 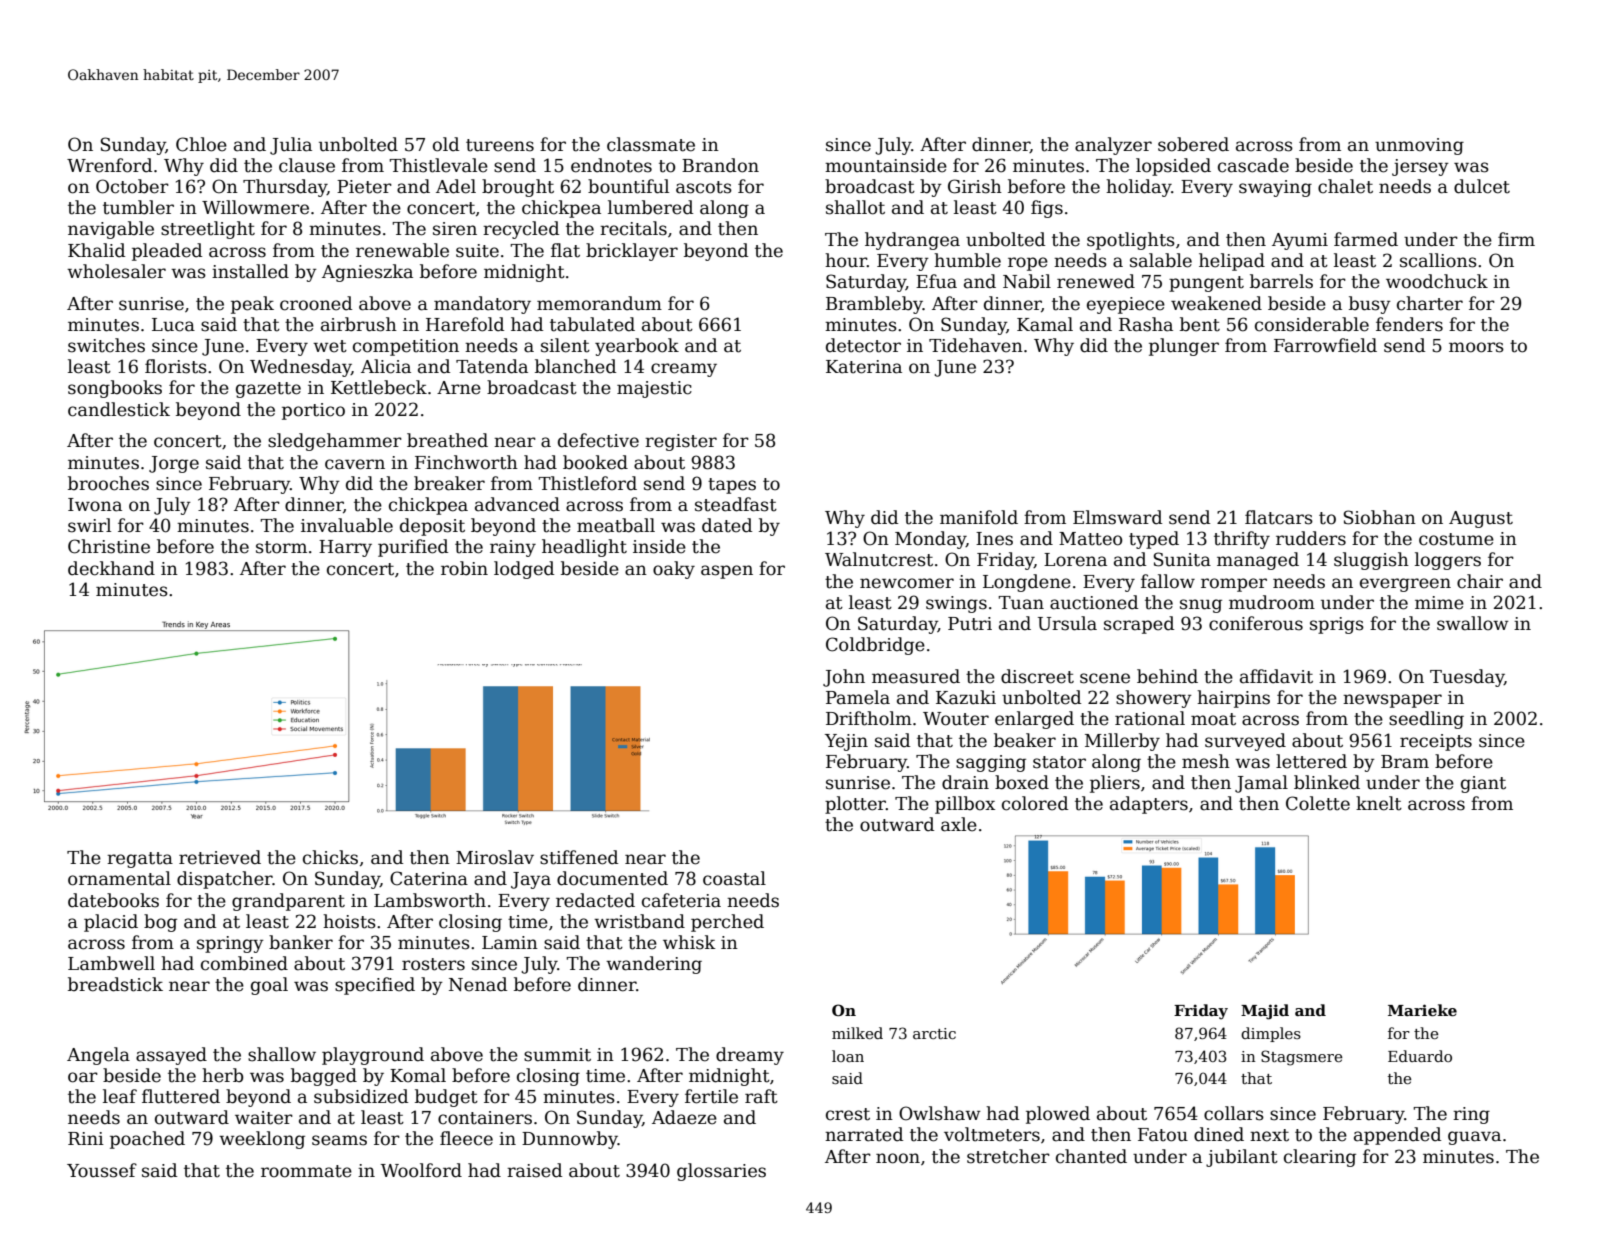 What do you see at coordinates (102, 1170) in the screenshot?
I see `Youssef` at bounding box center [102, 1170].
